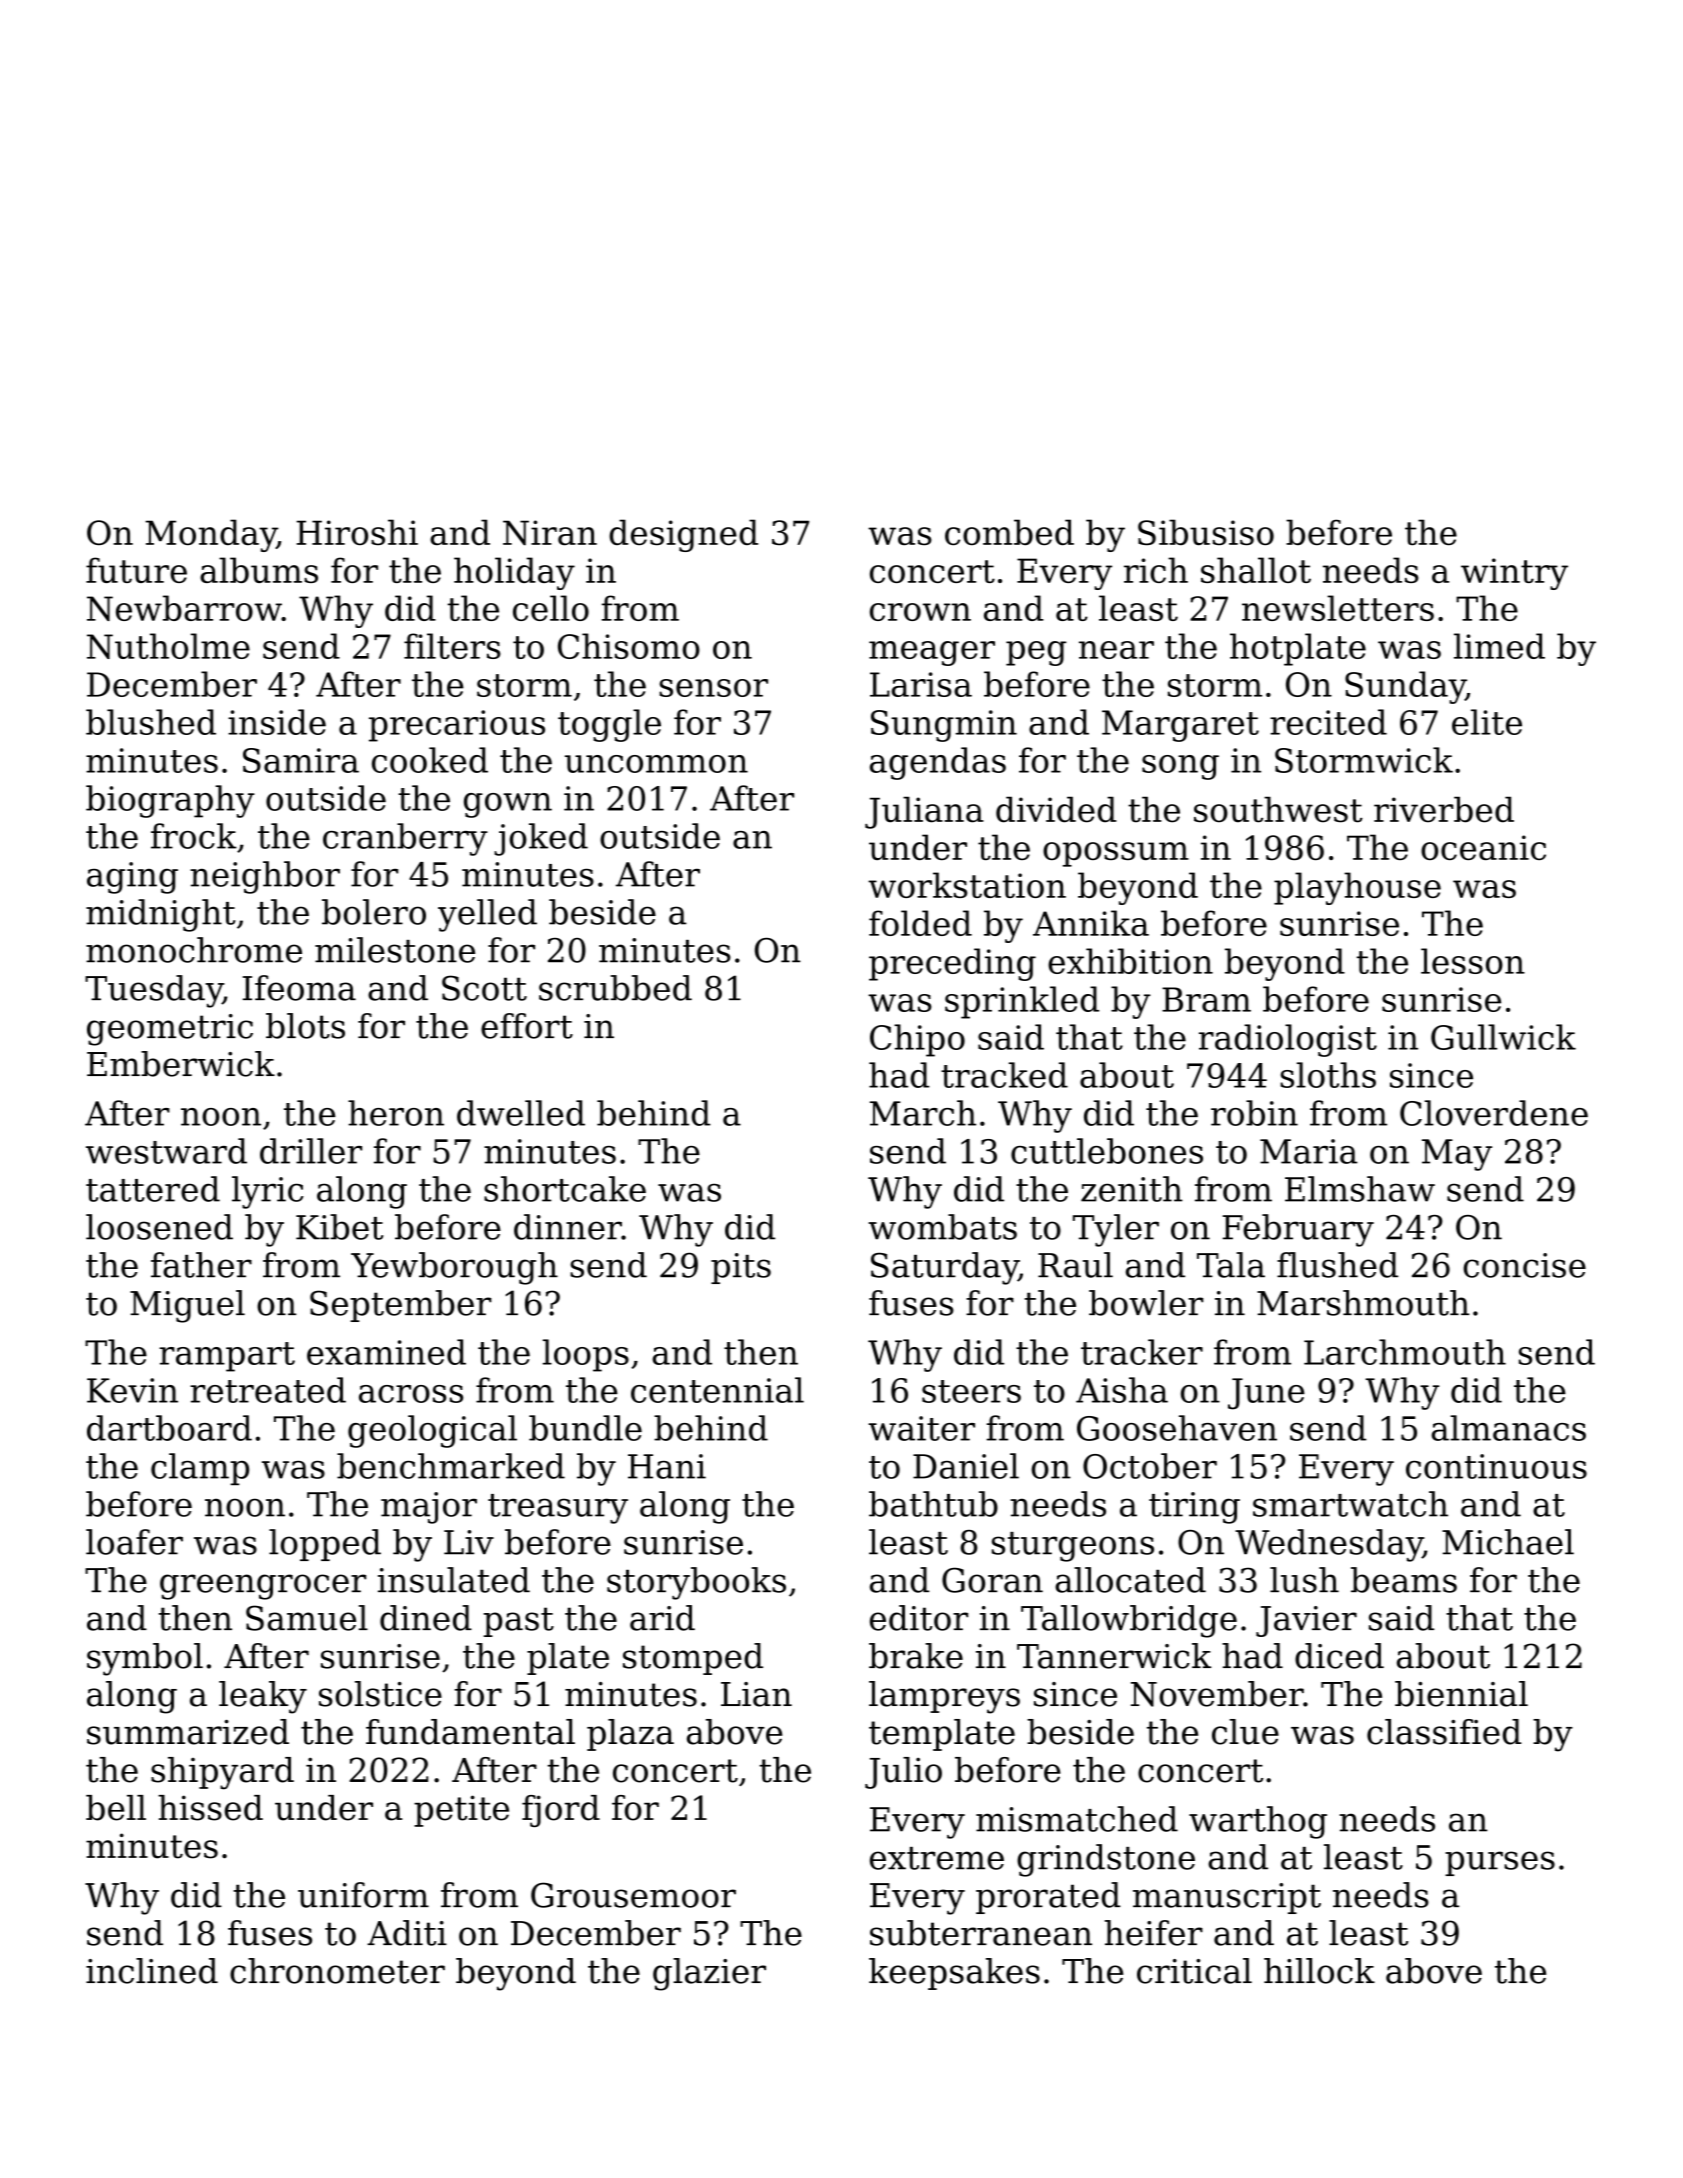 Image resolution: width=1683 pixels, height=2178 pixels. I want to click on arid, so click(662, 1618).
